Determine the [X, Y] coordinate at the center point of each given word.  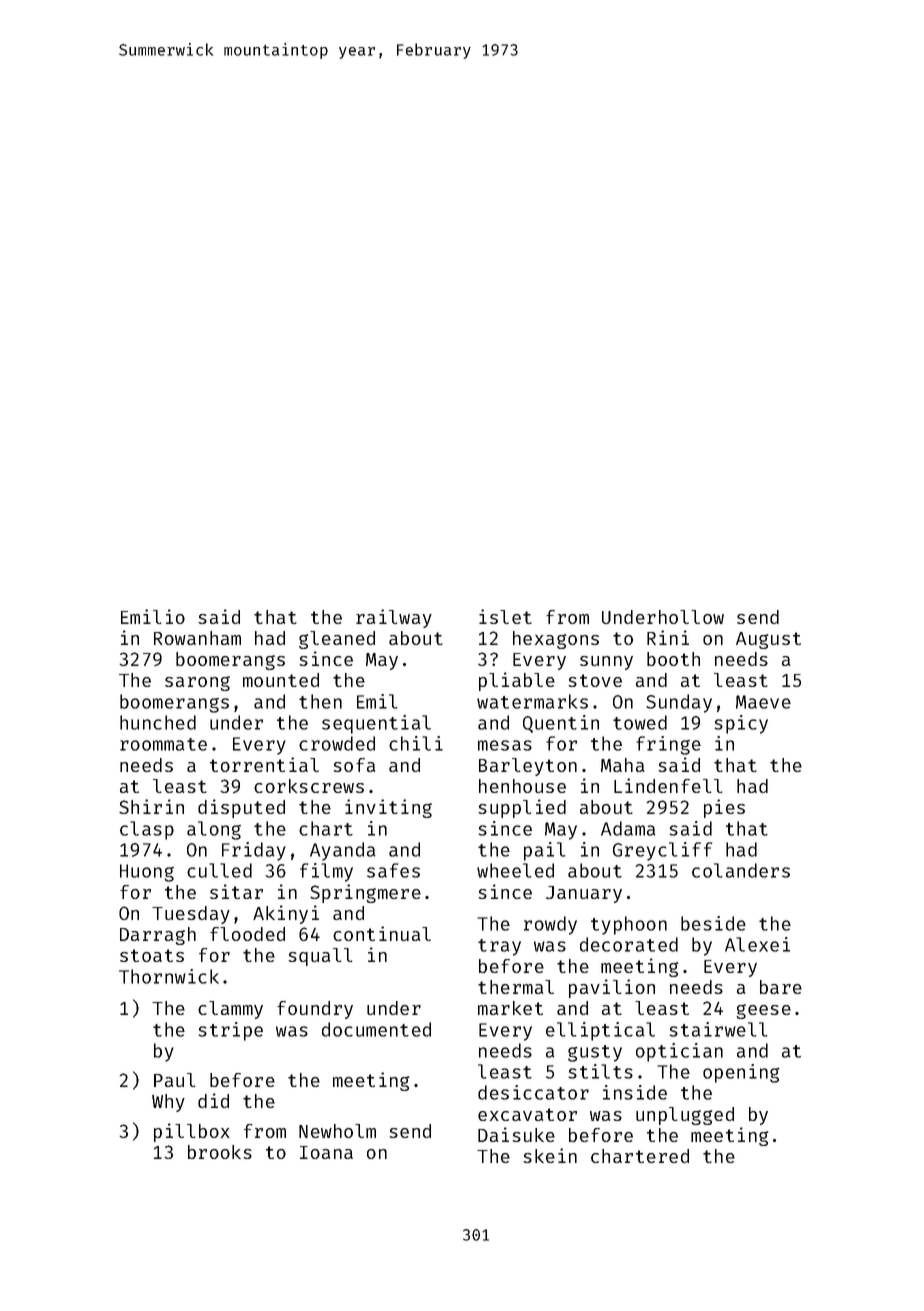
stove [595, 680]
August [768, 640]
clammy [230, 1010]
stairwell [718, 1029]
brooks [220, 1152]
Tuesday [191, 915]
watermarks [532, 701]
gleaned [337, 640]
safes [393, 870]
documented [376, 1029]
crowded [337, 743]
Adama [628, 828]
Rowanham [197, 638]
